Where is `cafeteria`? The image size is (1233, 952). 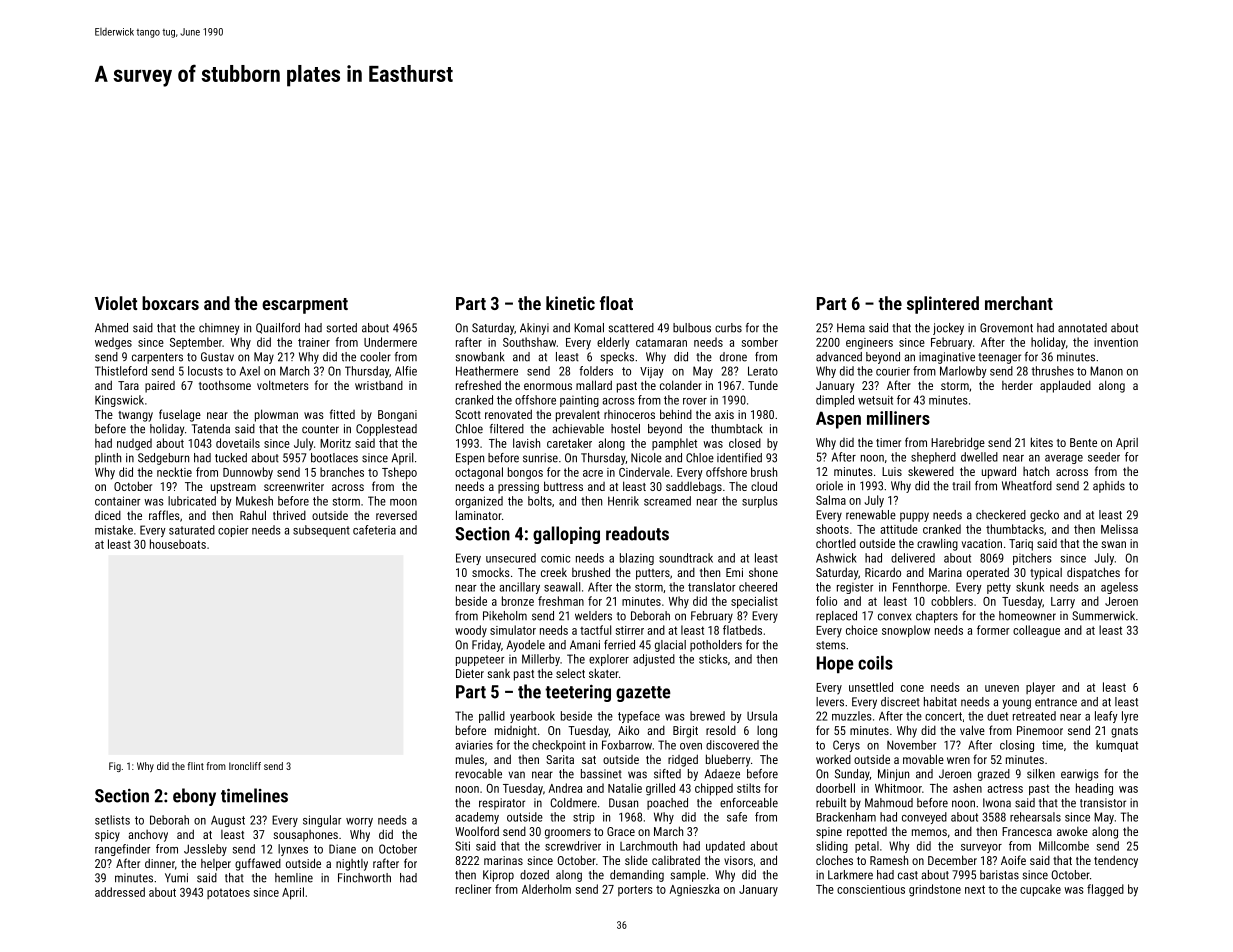 cafeteria is located at coordinates (374, 530).
